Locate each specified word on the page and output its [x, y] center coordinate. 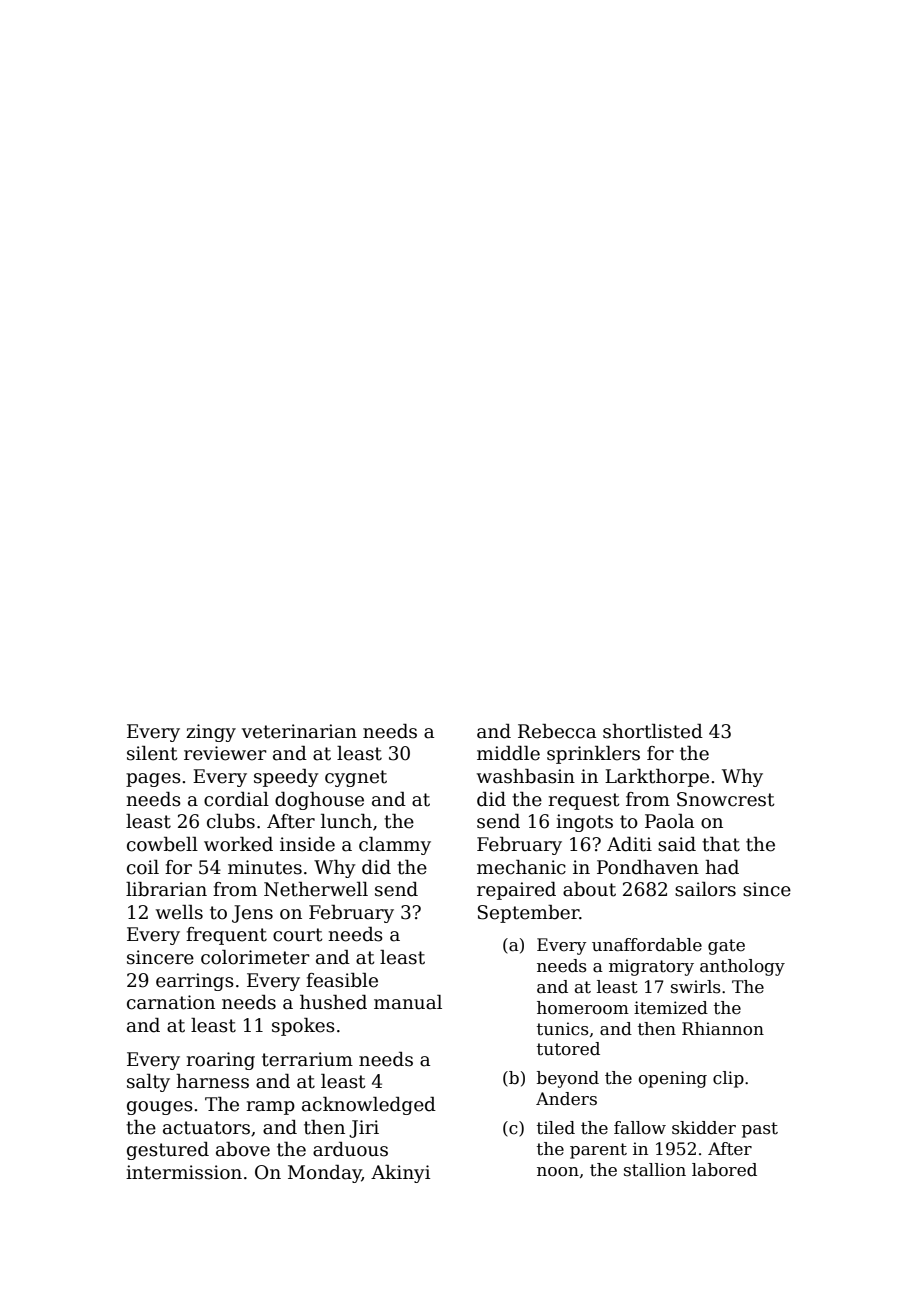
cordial [236, 799]
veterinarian [299, 731]
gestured [168, 1151]
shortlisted [653, 731]
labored [724, 1170]
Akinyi [400, 1174]
